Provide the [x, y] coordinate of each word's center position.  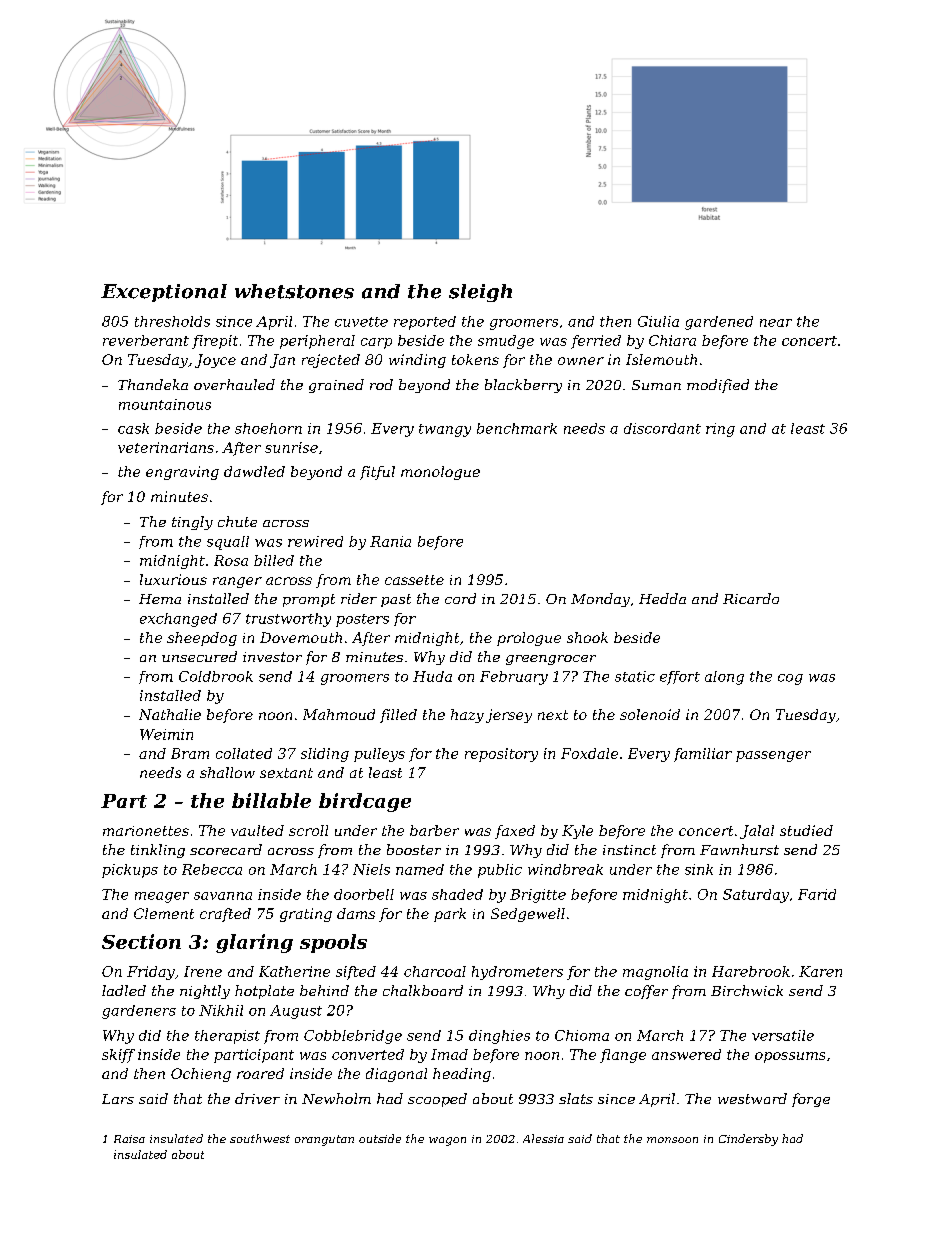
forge [811, 1100]
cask [133, 428]
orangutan [324, 1140]
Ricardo [751, 598]
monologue [440, 473]
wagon [447, 1141]
